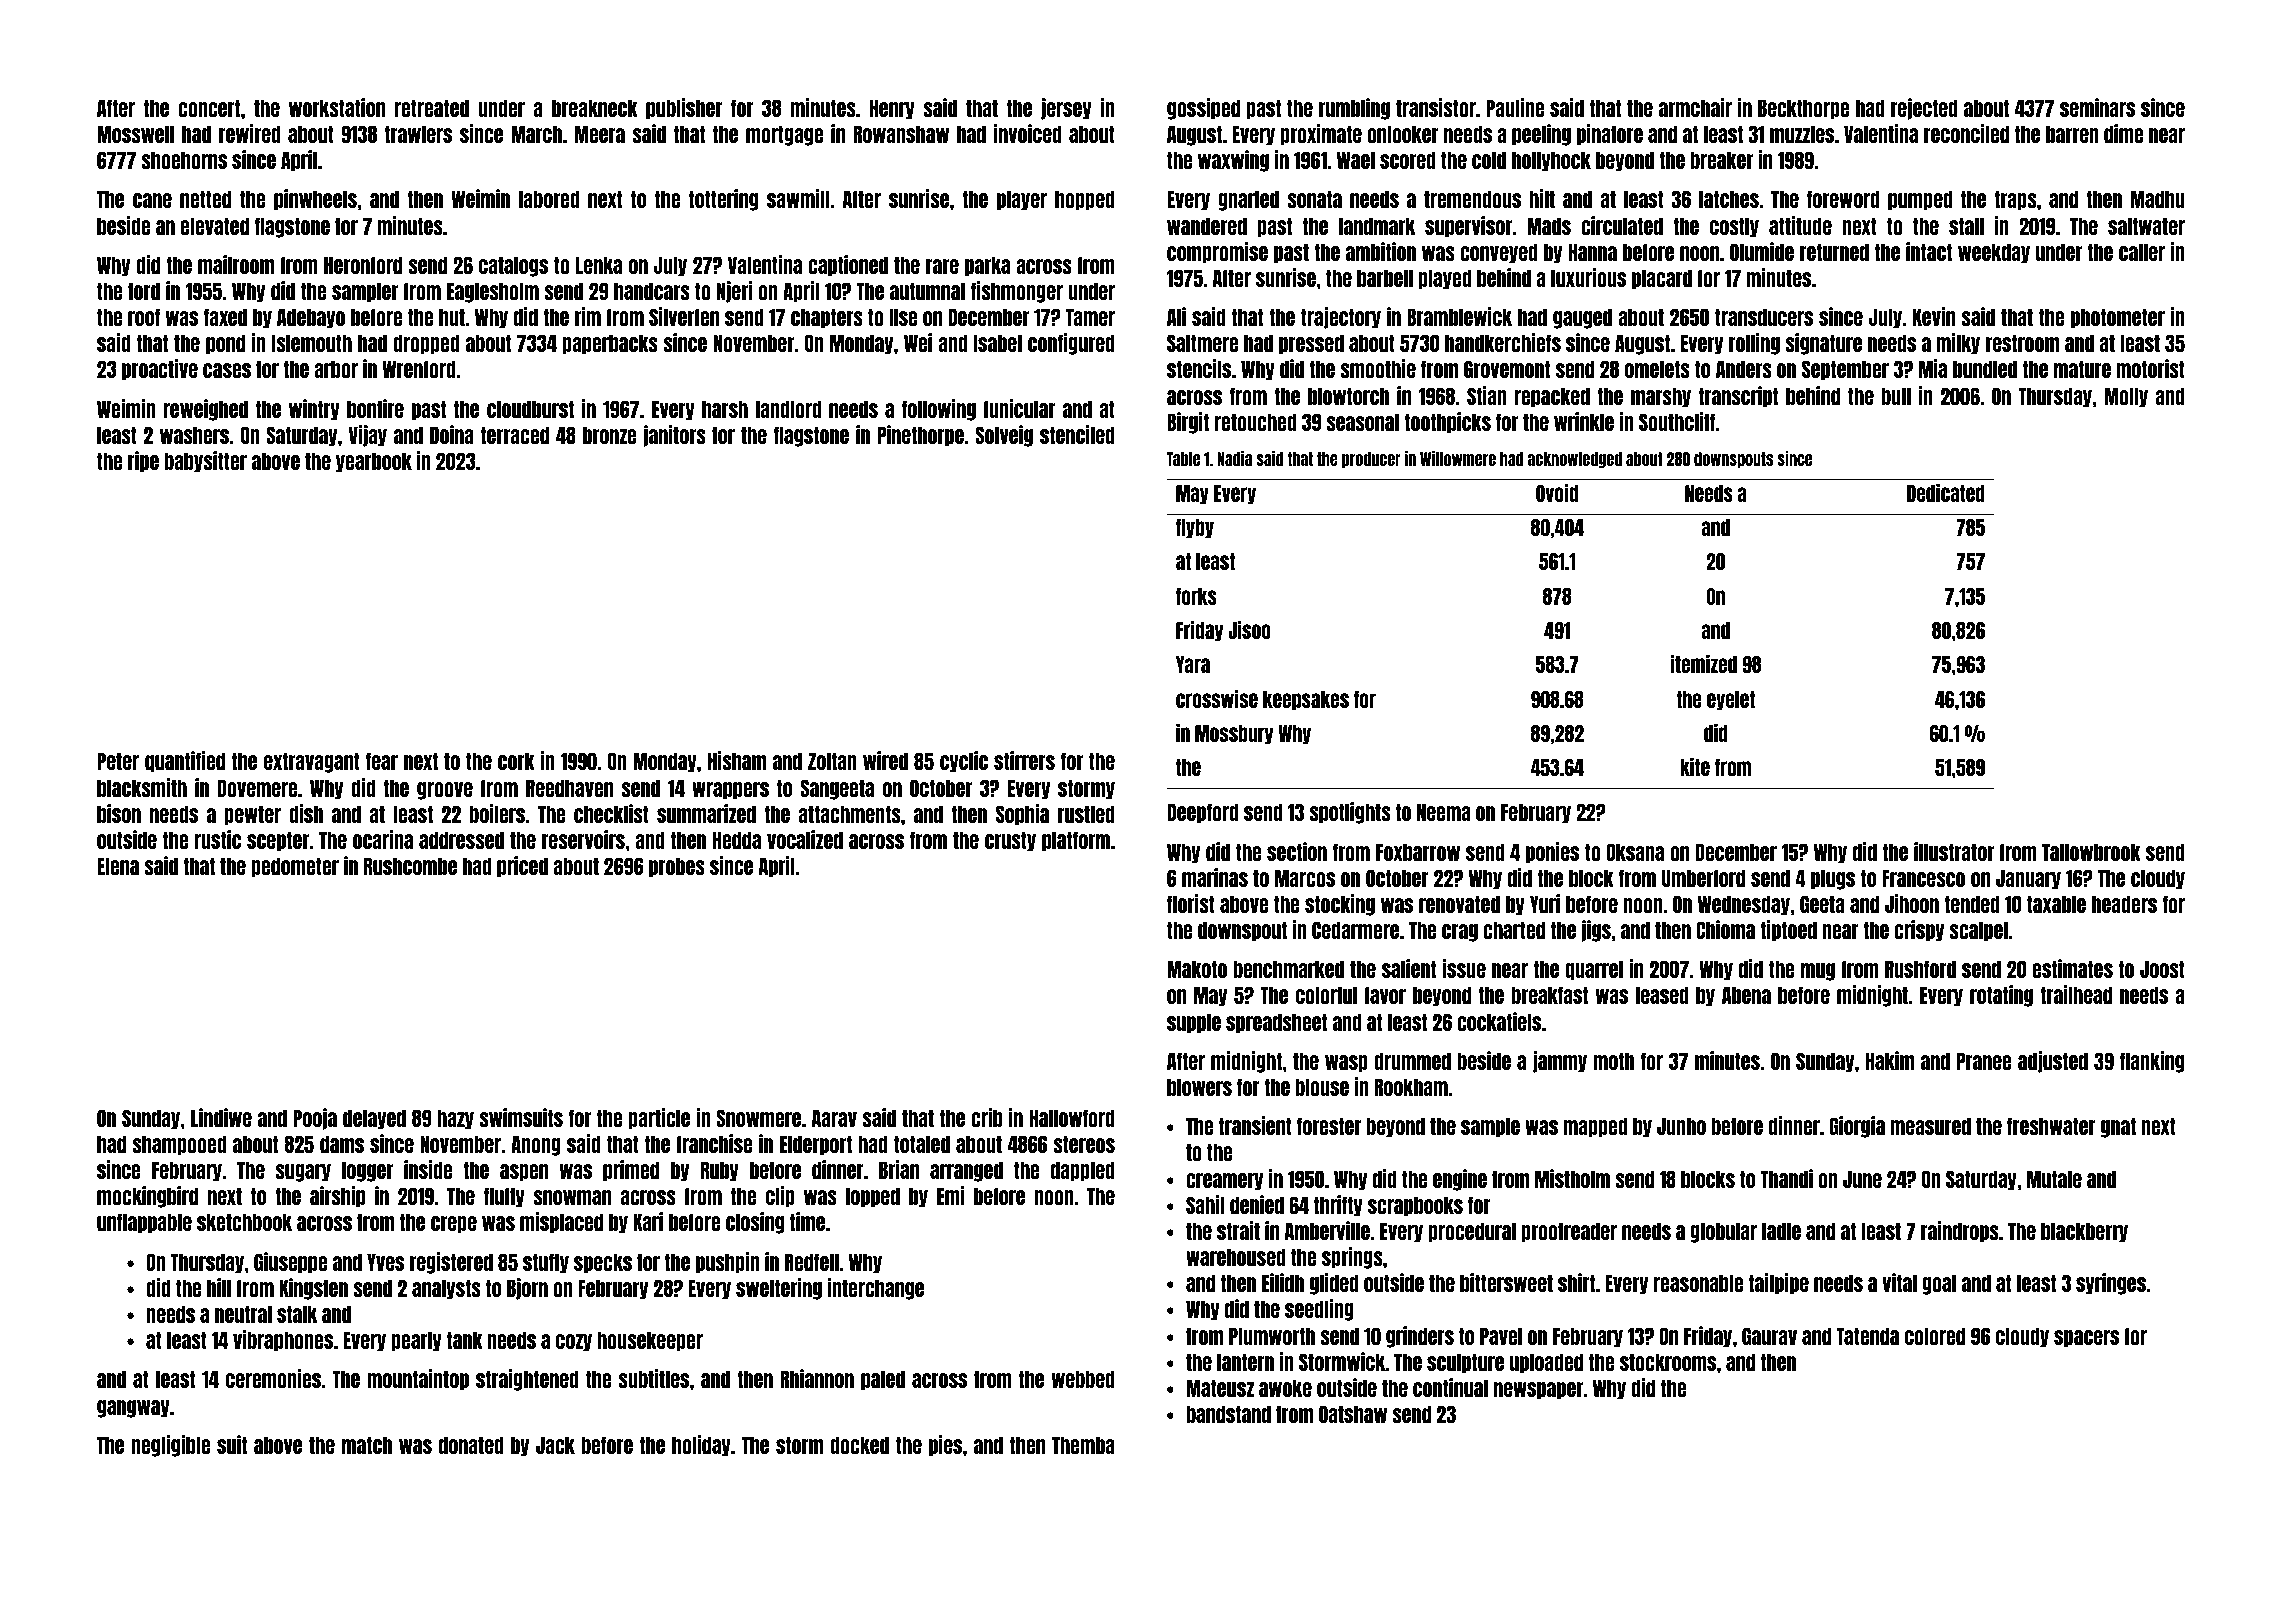 The height and width of the document is (1614, 2282). Describe the element at coordinates (555, 1445) in the document. I see `Jack` at that location.
